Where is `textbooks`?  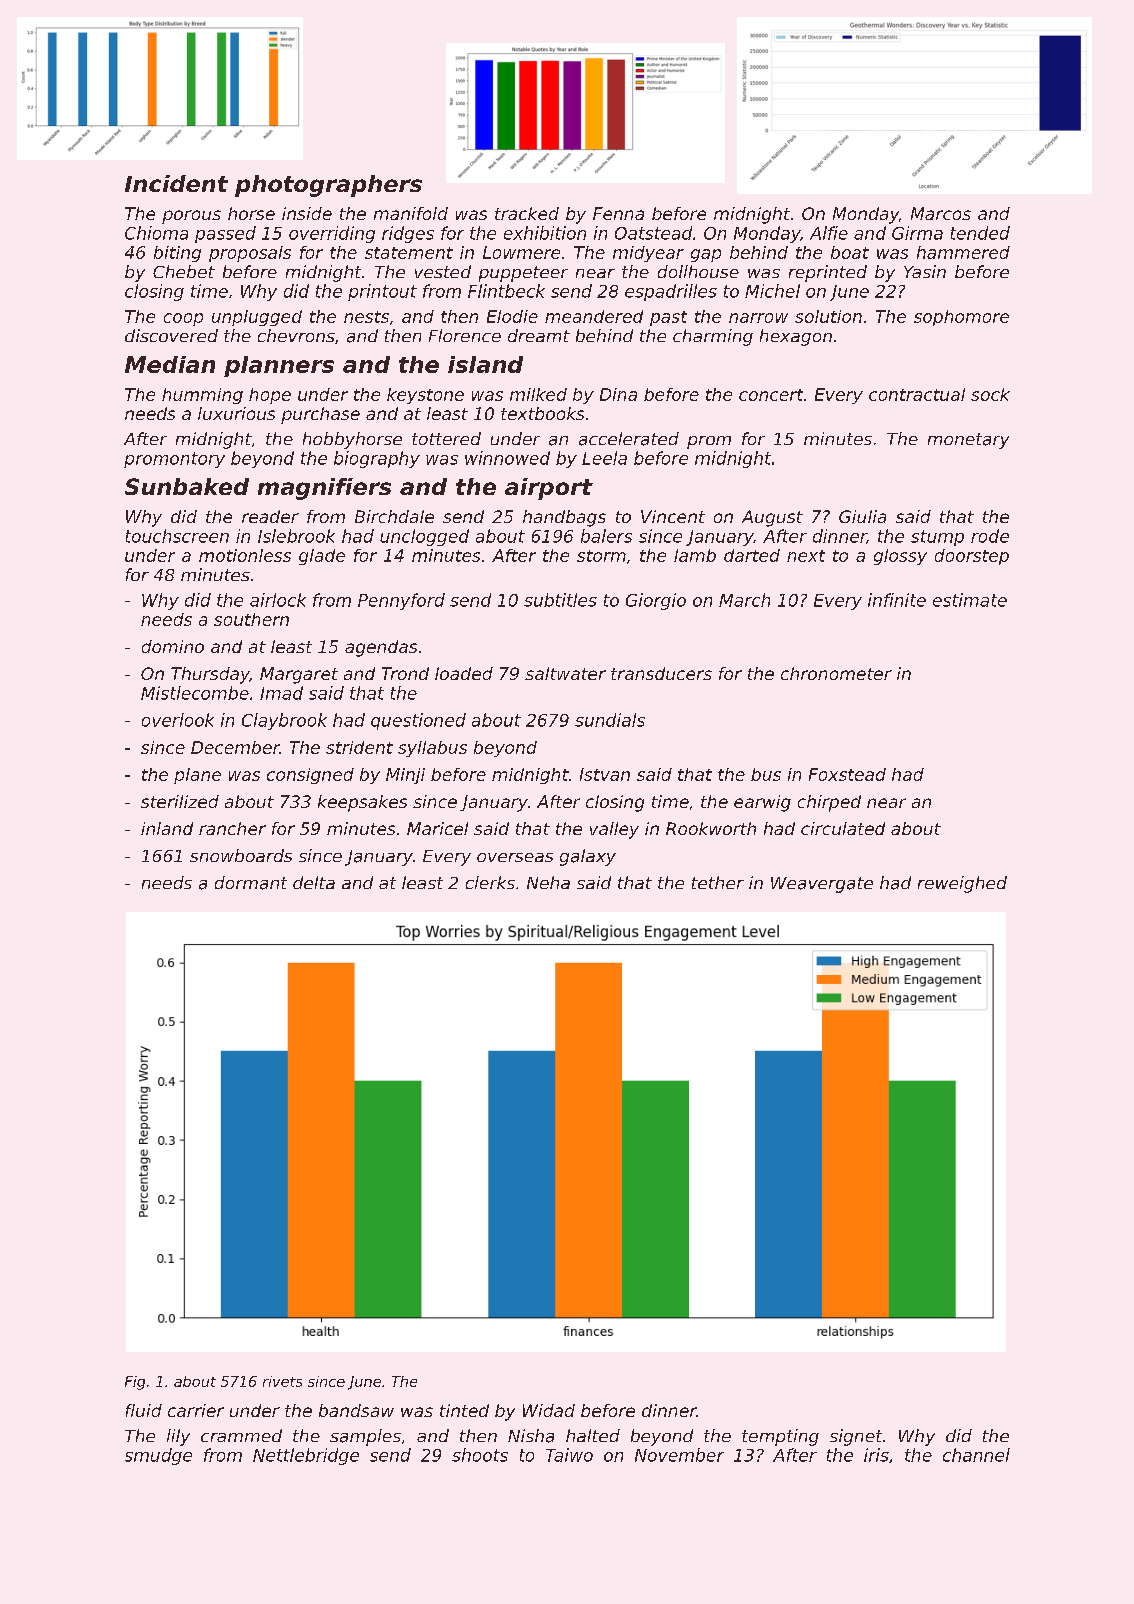 textbooks is located at coordinates (542, 413).
